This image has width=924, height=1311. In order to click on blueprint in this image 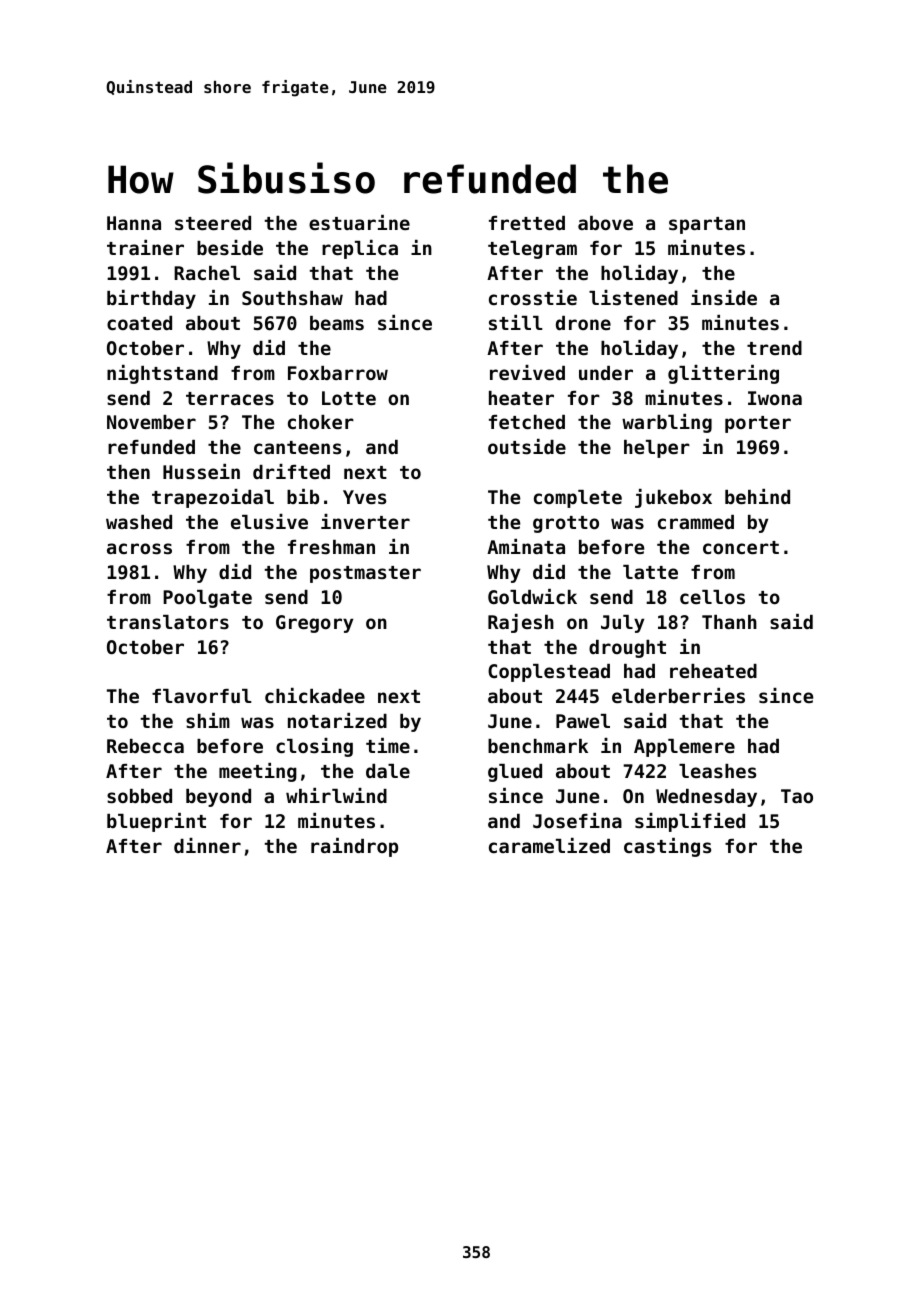, I will do `click(156, 822)`.
